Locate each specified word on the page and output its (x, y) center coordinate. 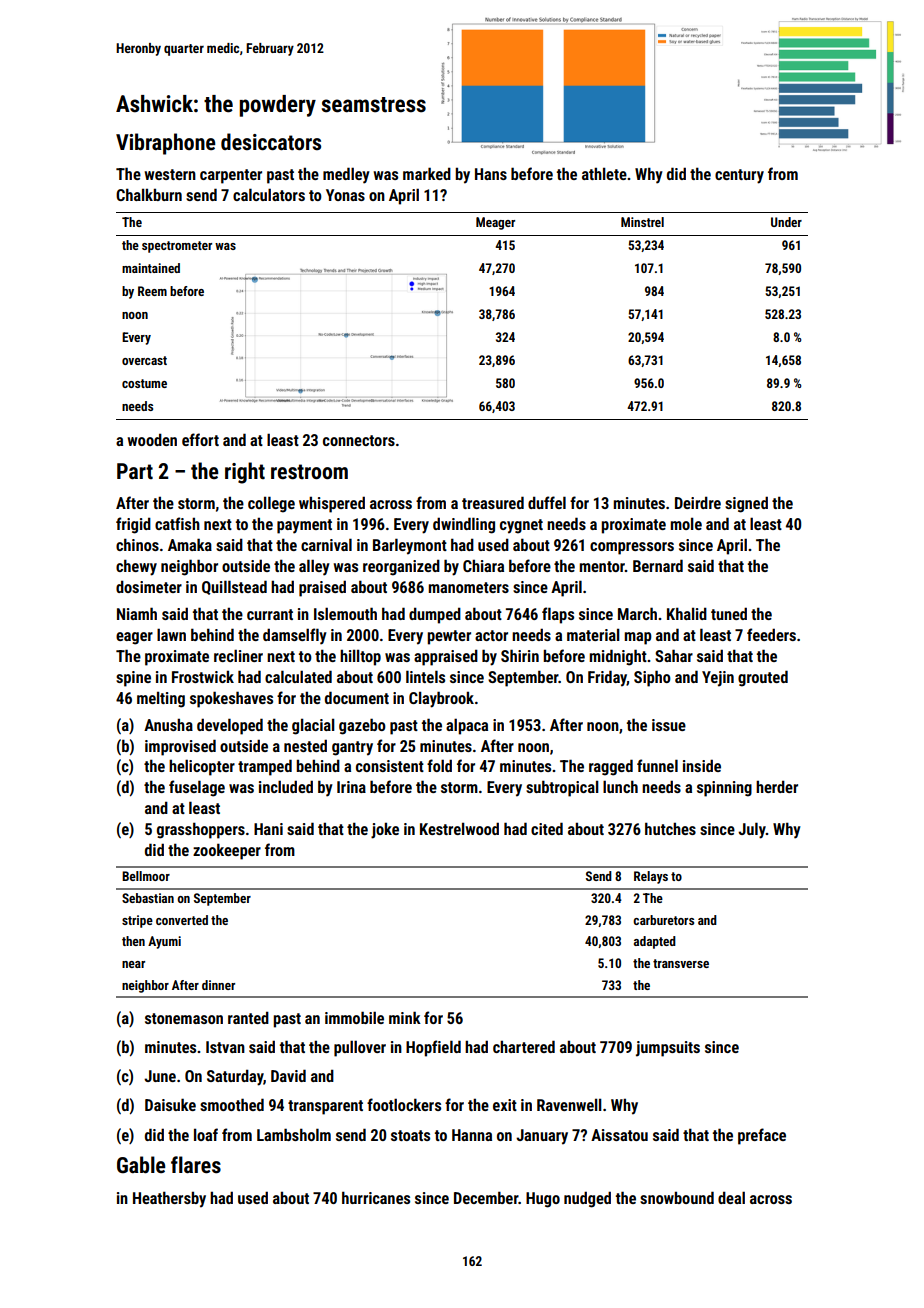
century (739, 176)
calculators (269, 194)
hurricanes (376, 1197)
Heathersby (169, 1199)
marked (427, 173)
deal (731, 1197)
